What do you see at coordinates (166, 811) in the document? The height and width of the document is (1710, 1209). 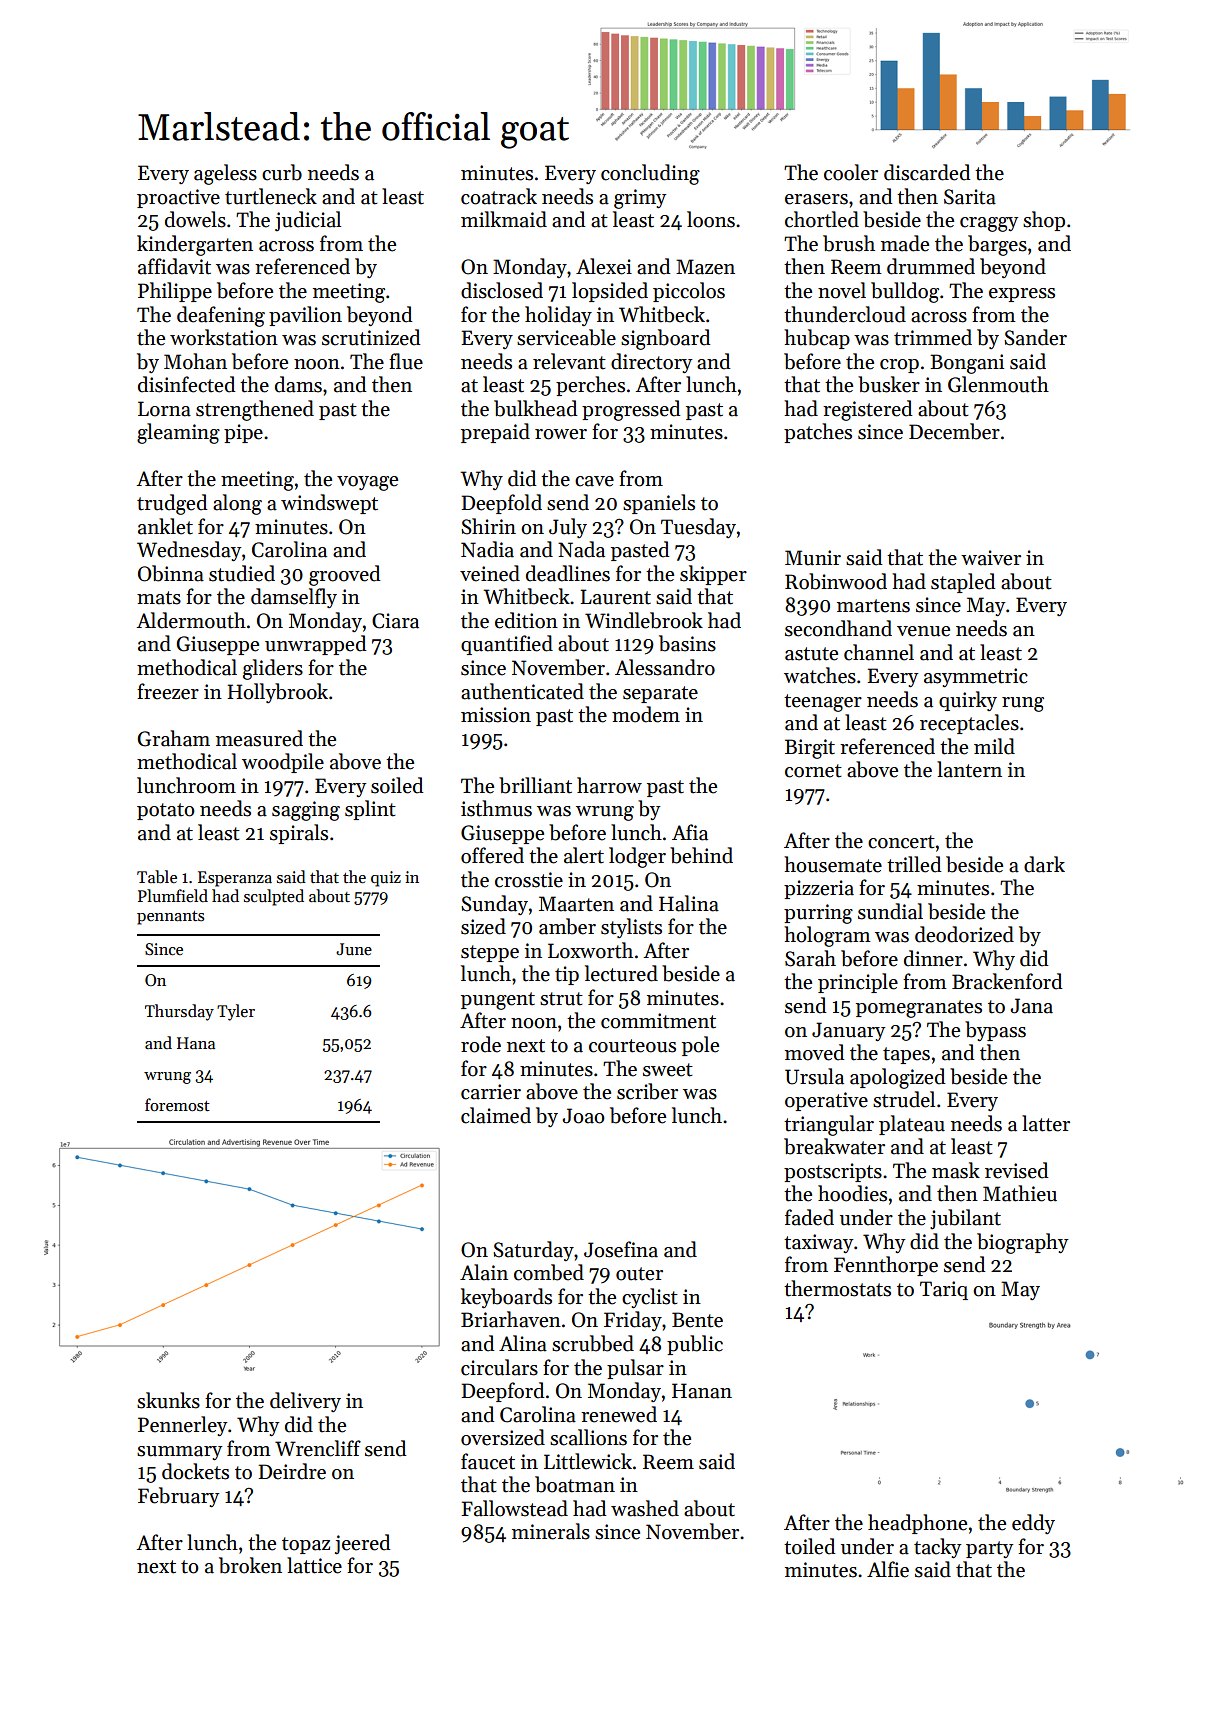 I see `potato` at bounding box center [166, 811].
